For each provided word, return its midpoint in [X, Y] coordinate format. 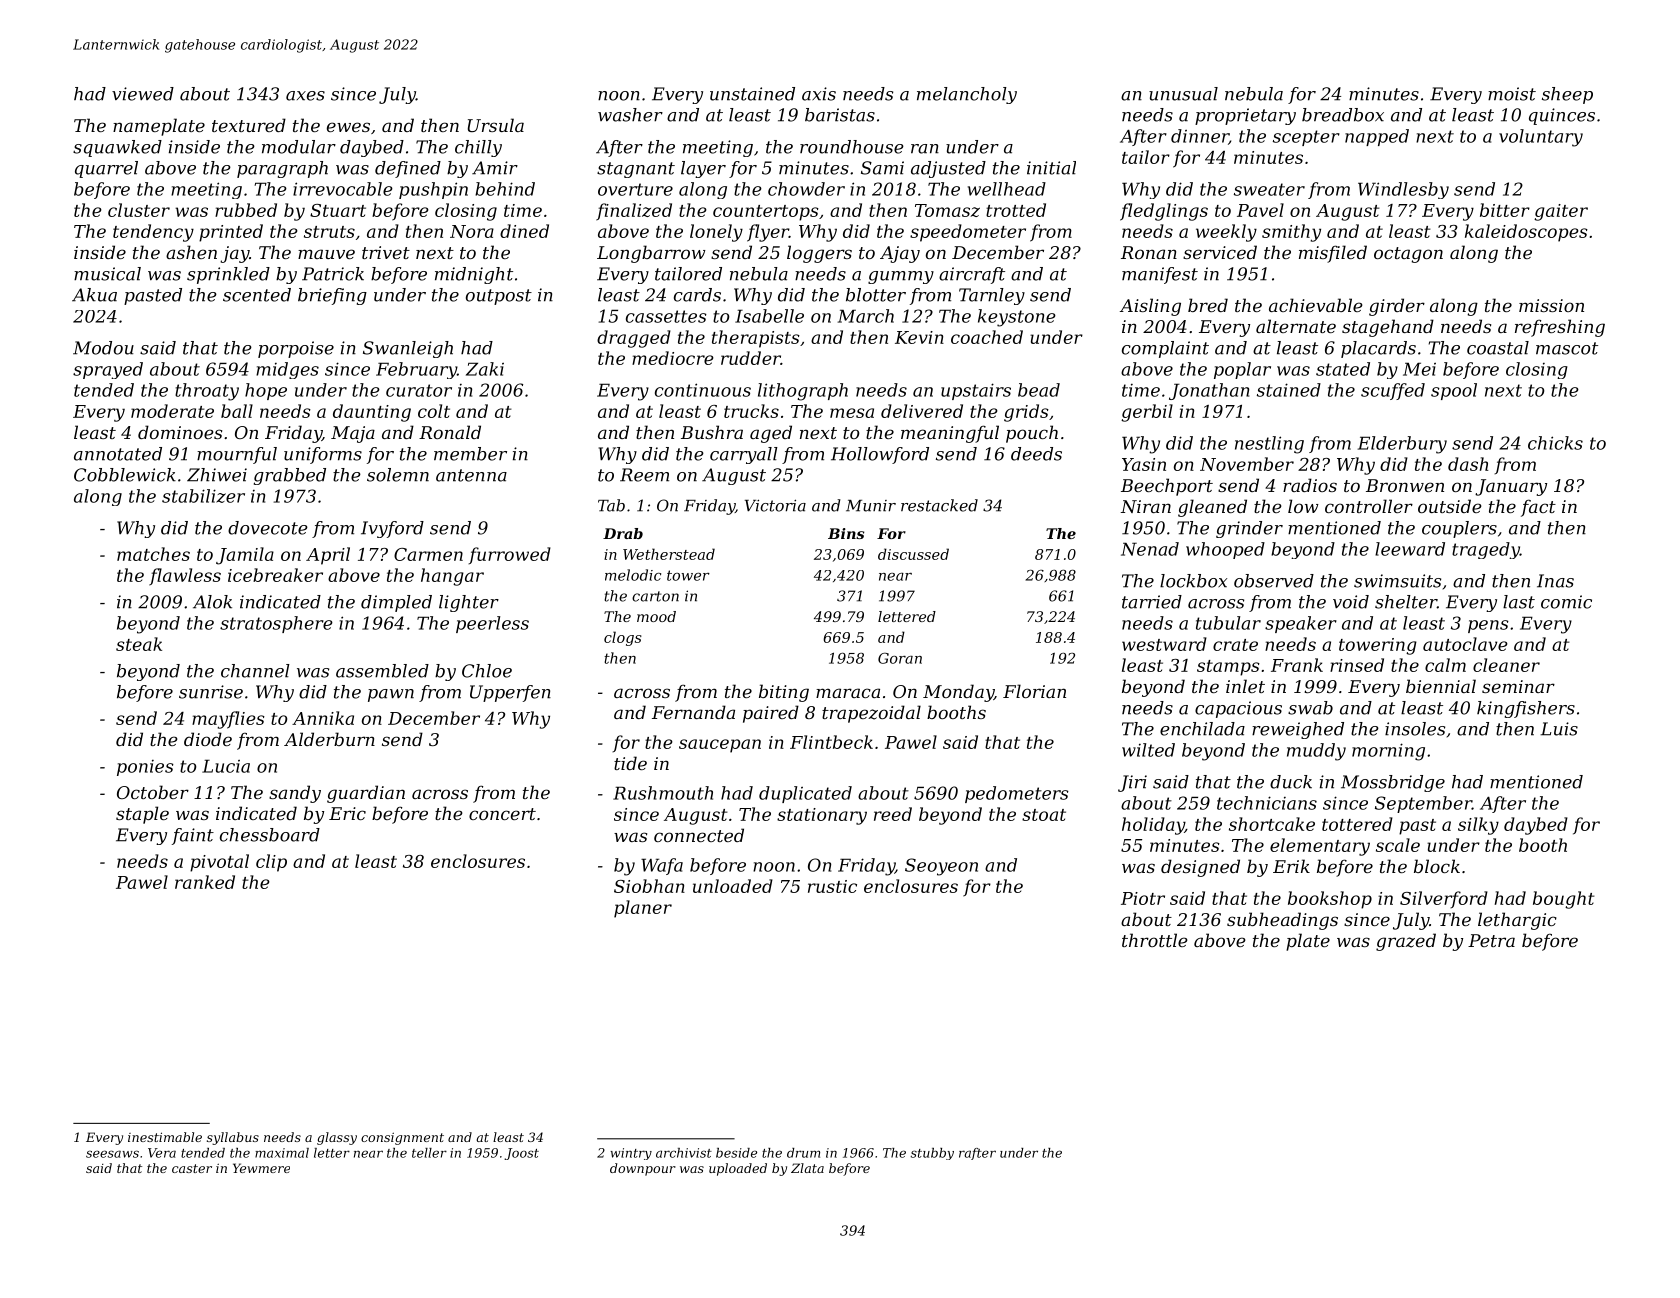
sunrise [211, 692]
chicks [1555, 443]
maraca [848, 693]
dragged [634, 339]
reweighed [1298, 730]
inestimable [165, 1137]
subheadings [1282, 921]
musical [107, 274]
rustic [832, 886]
